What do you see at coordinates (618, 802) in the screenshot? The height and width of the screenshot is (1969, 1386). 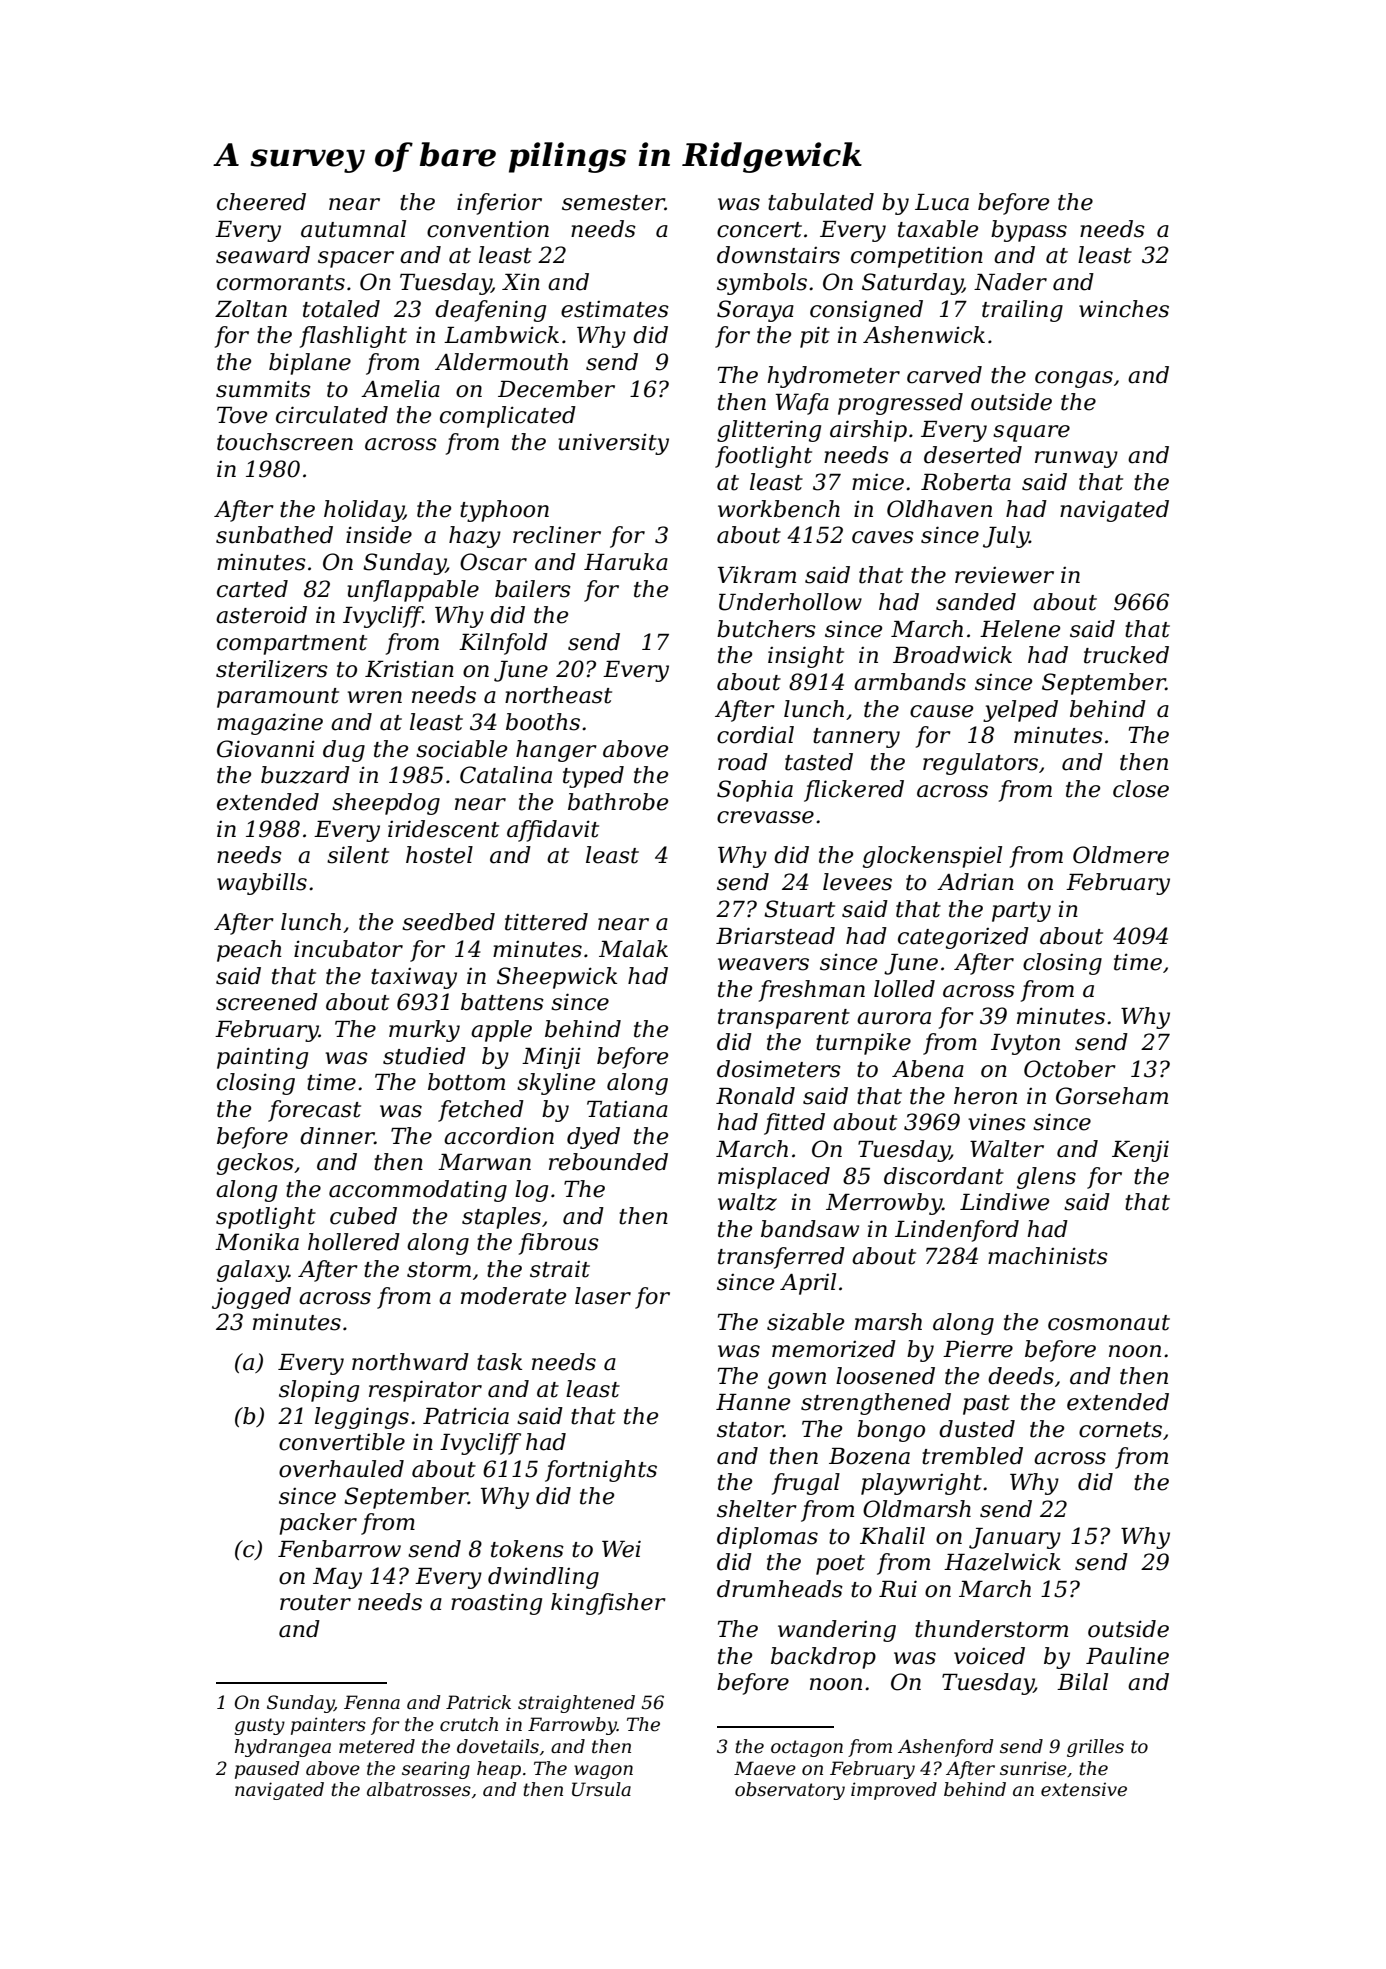 I see `bathrobe` at bounding box center [618, 802].
